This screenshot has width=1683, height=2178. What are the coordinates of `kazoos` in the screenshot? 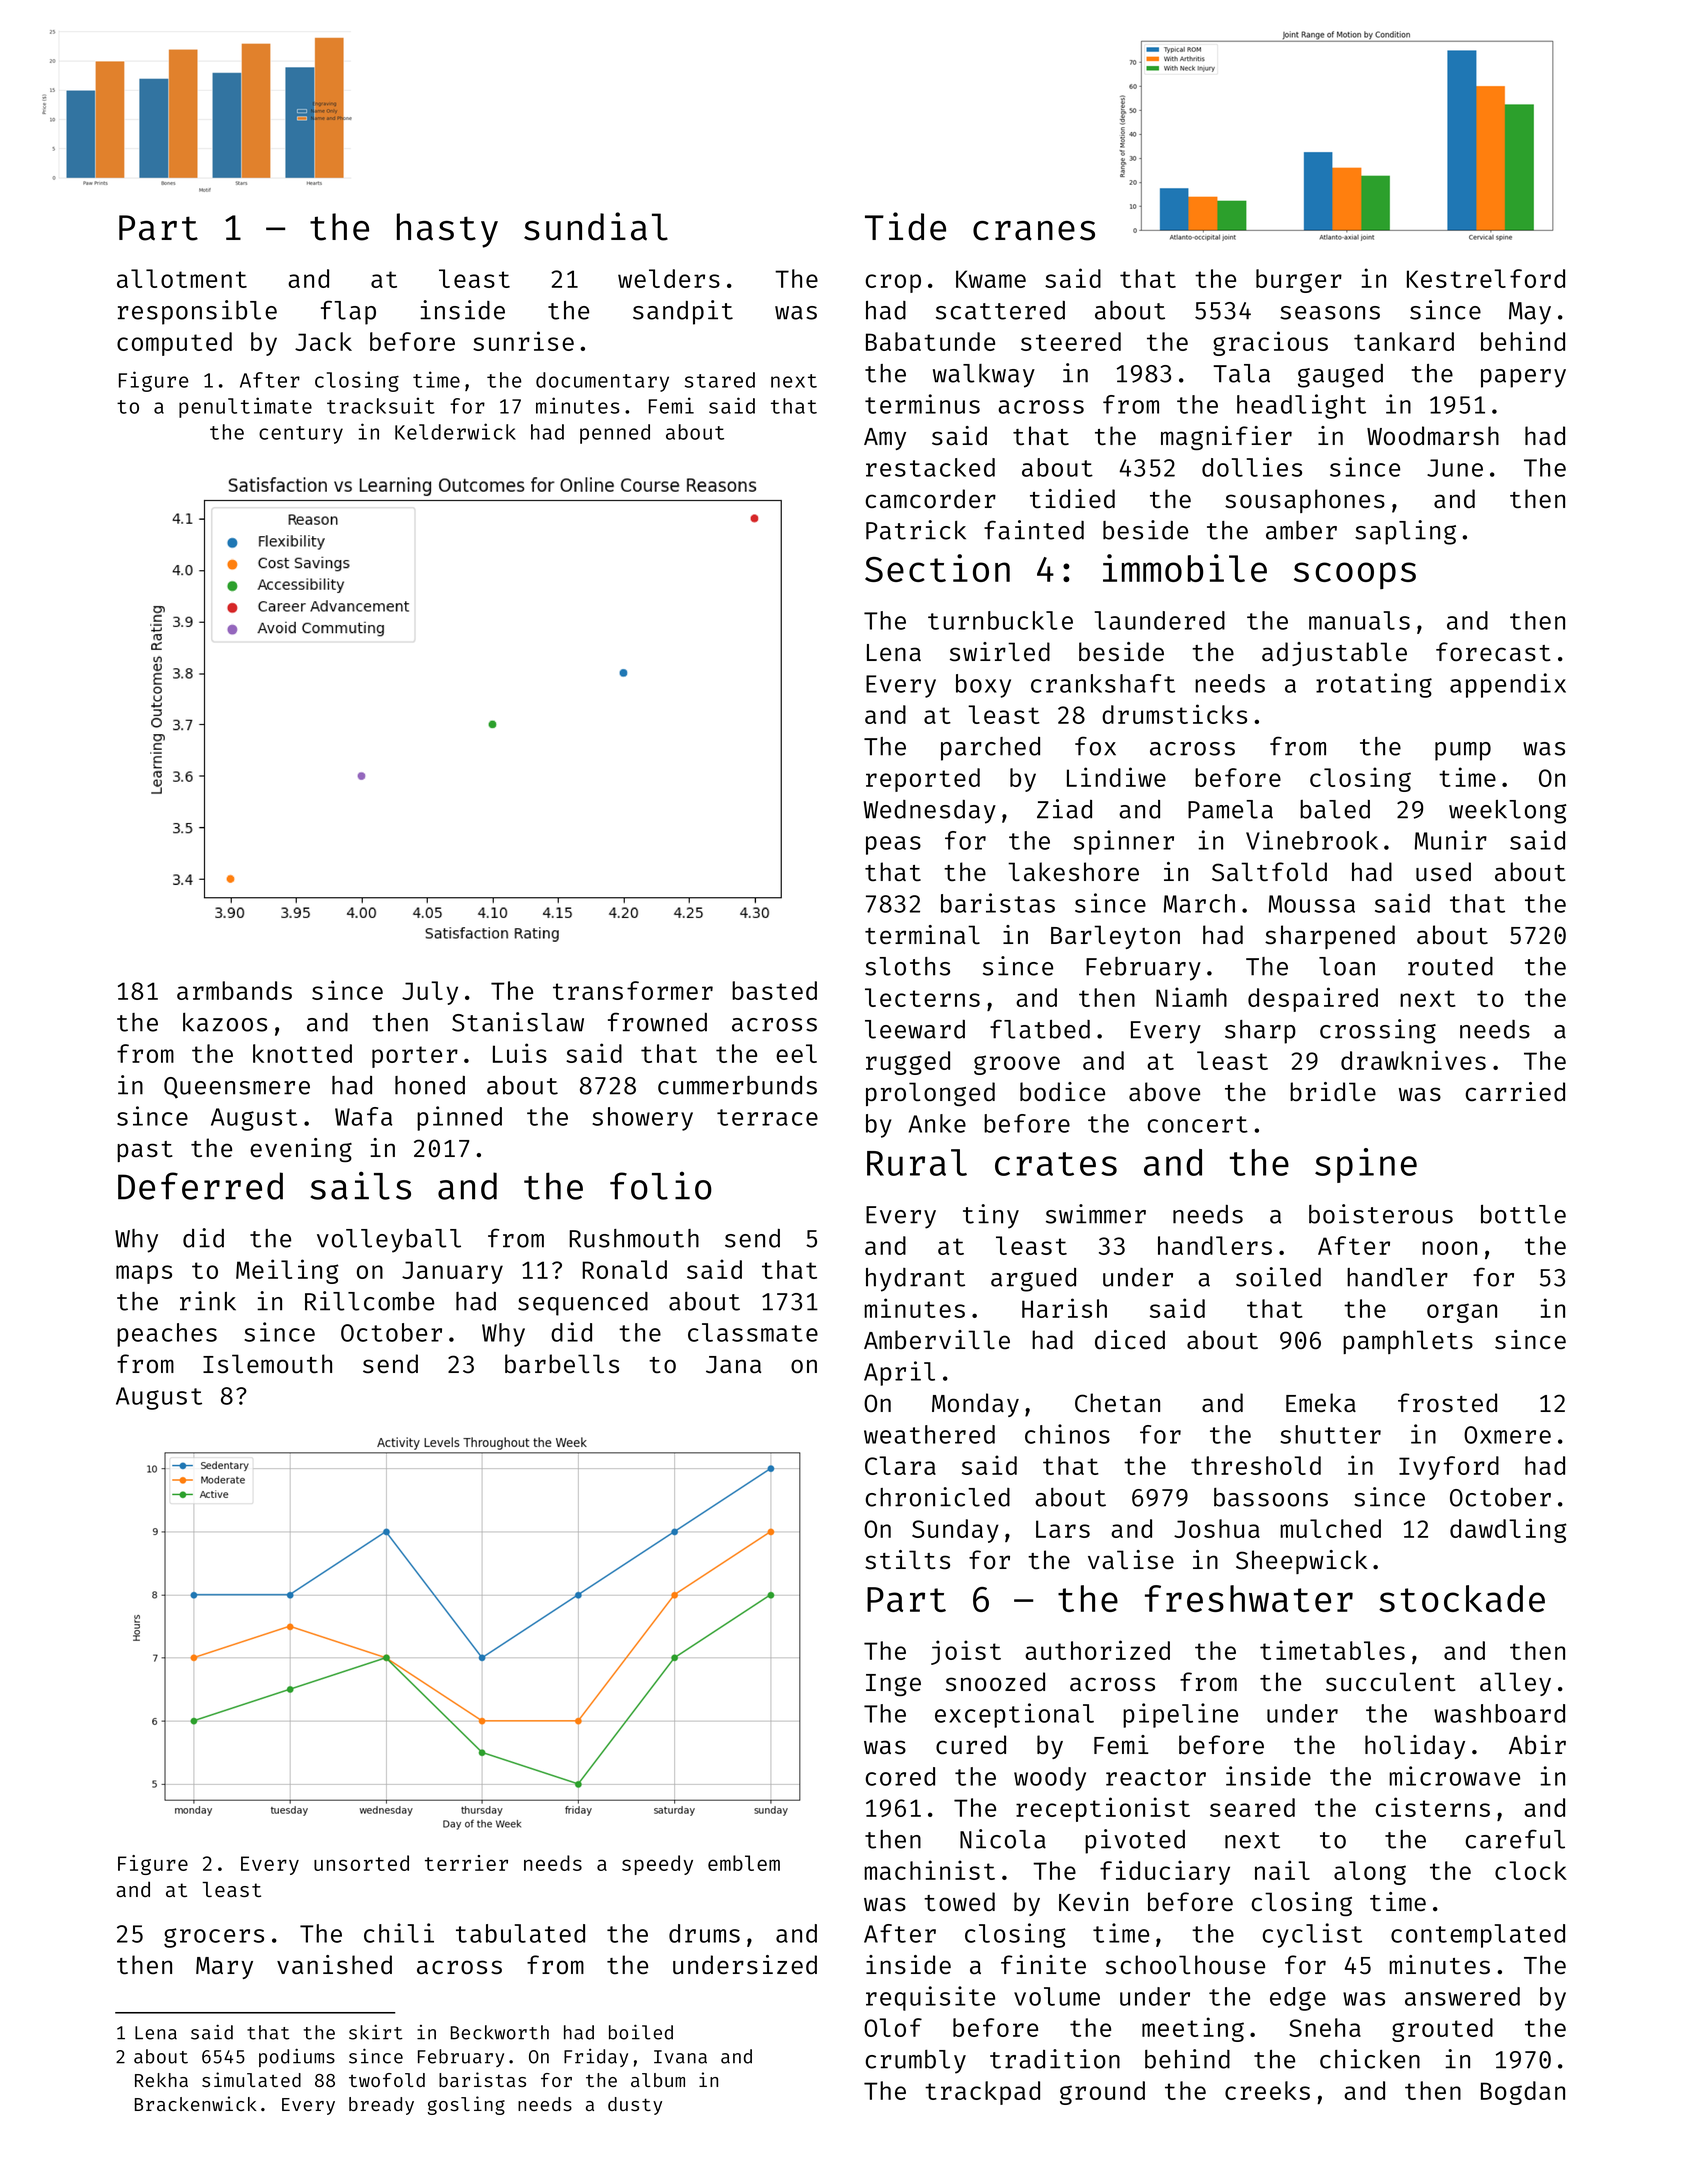 It's located at (225, 1022).
